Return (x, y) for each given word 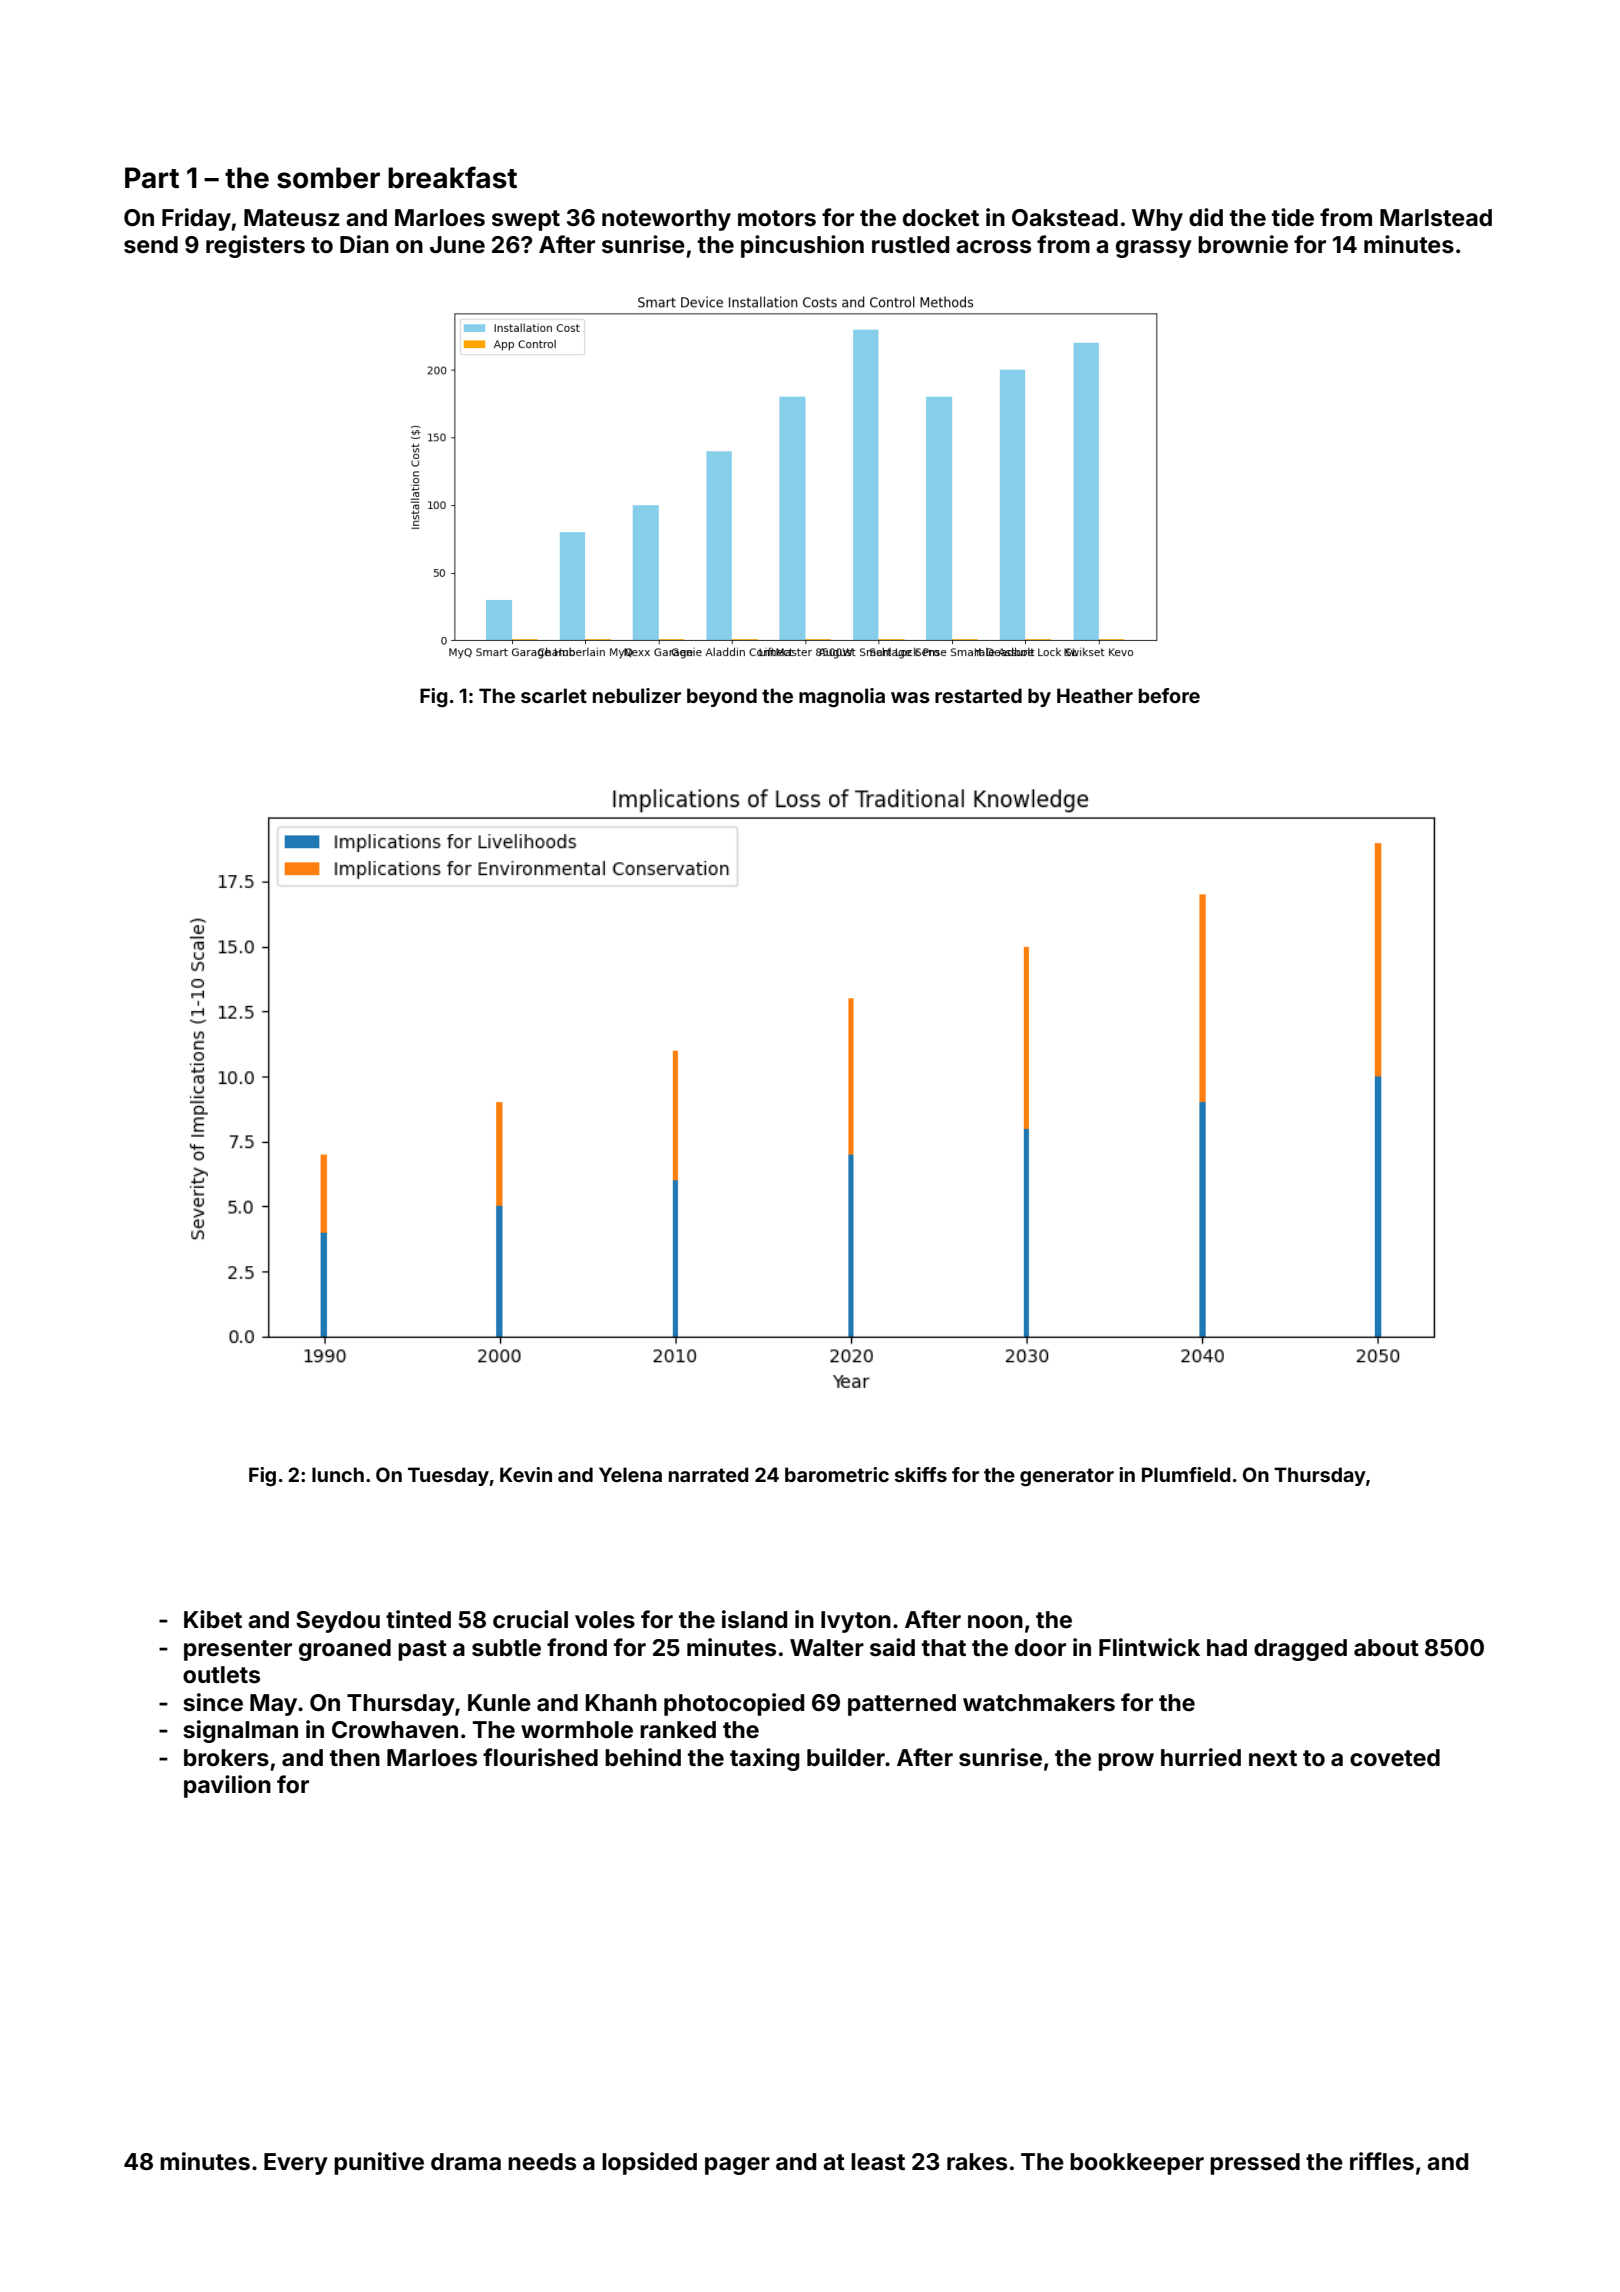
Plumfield (1186, 1474)
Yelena (630, 1474)
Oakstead (1065, 218)
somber (328, 178)
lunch (338, 1474)
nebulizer (637, 695)
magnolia (842, 697)
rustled (910, 245)
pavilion (227, 1786)
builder (846, 1757)
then (355, 1758)
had (1227, 1647)
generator (1067, 1477)
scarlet (554, 695)
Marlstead (1436, 218)
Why (1157, 220)
